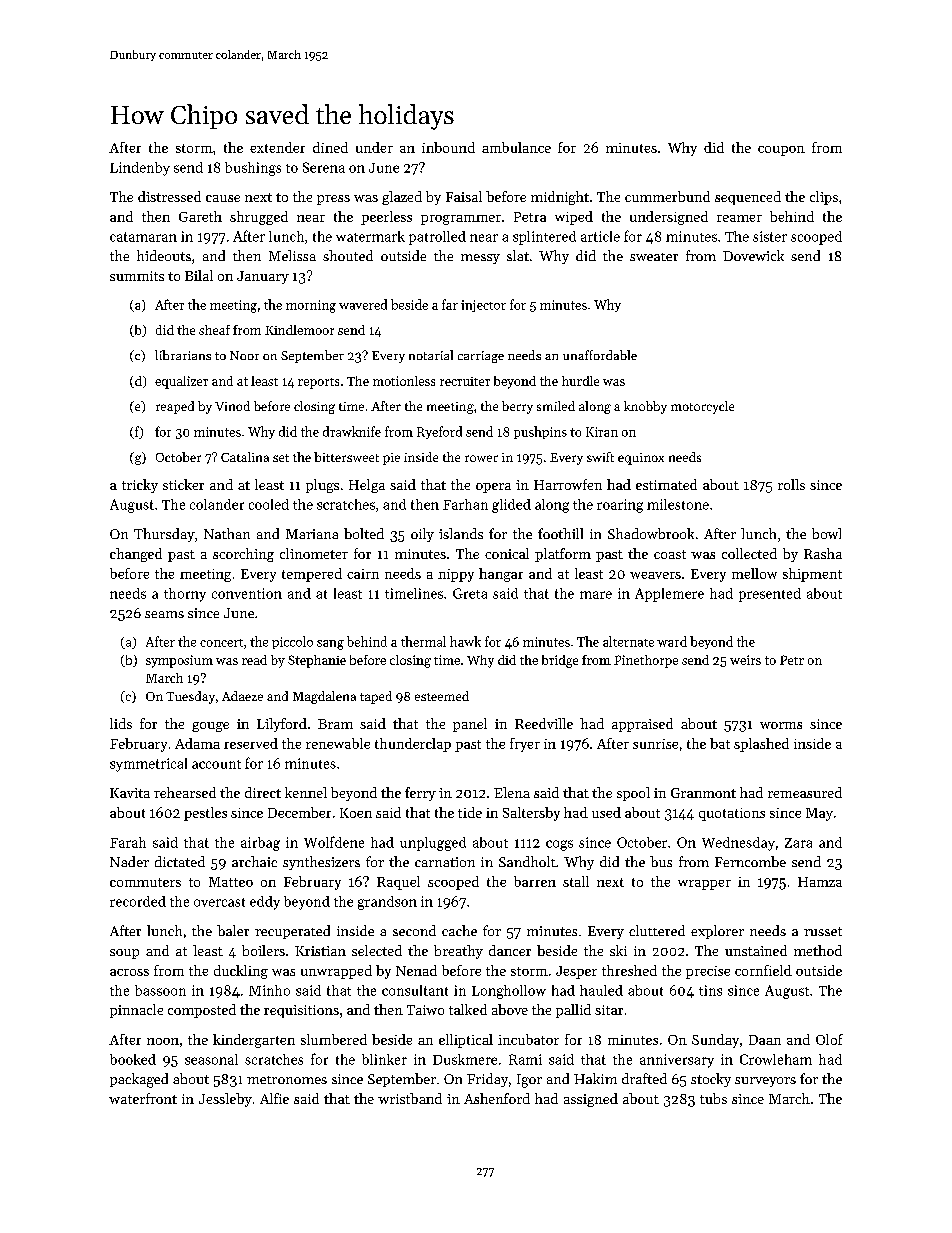 The image size is (952, 1233). What do you see at coordinates (241, 972) in the screenshot?
I see `duckling` at bounding box center [241, 972].
